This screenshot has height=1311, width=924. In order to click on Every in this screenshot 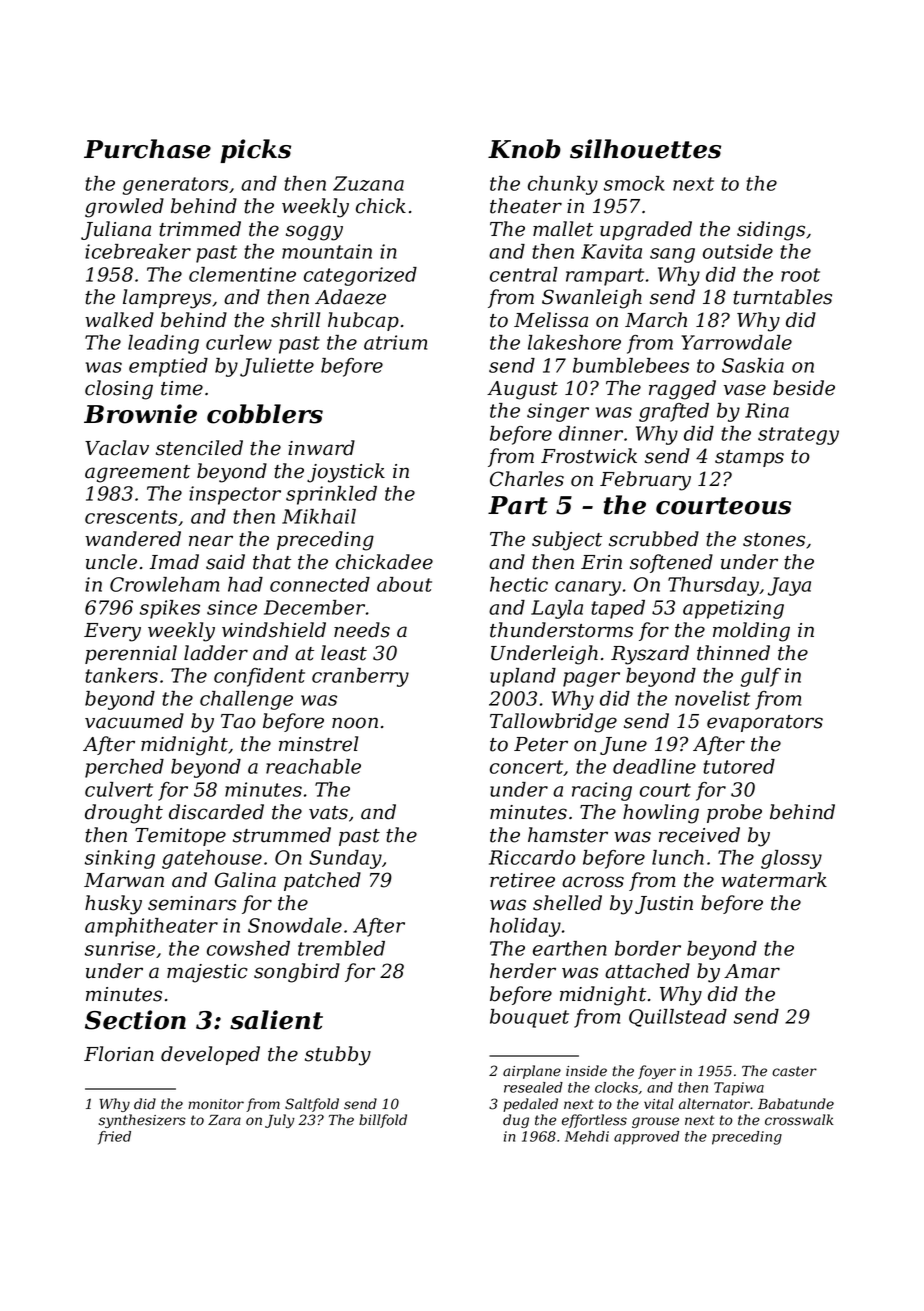, I will do `click(112, 632)`.
